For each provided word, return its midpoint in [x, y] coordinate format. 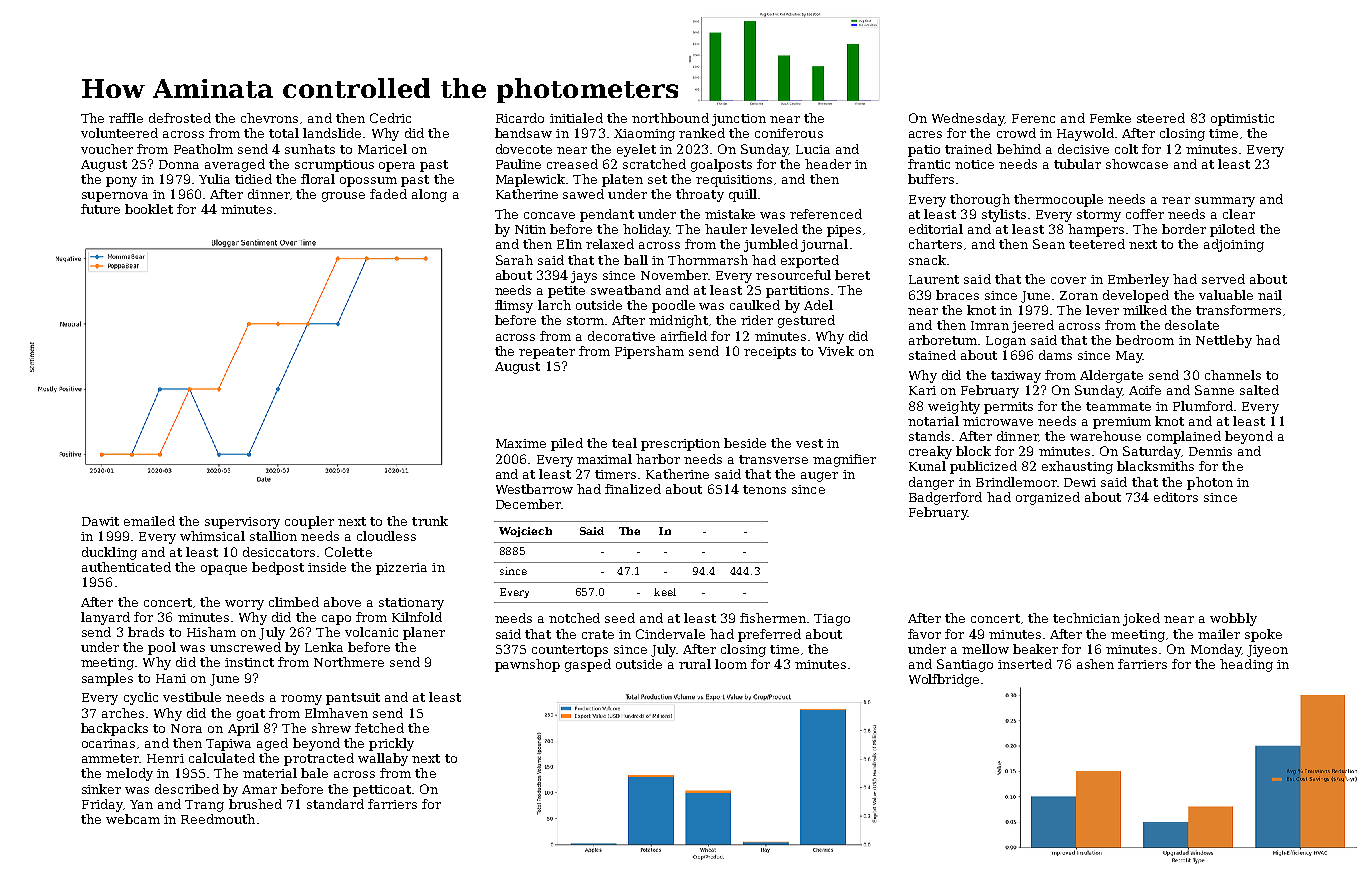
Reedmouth [218, 819]
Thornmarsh [708, 260]
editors [1176, 497]
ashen [1095, 664]
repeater [547, 353]
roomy [301, 700]
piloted [1232, 230]
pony [121, 182]
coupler [309, 522]
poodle [673, 306]
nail [1270, 295]
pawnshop [527, 665]
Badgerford [945, 498]
